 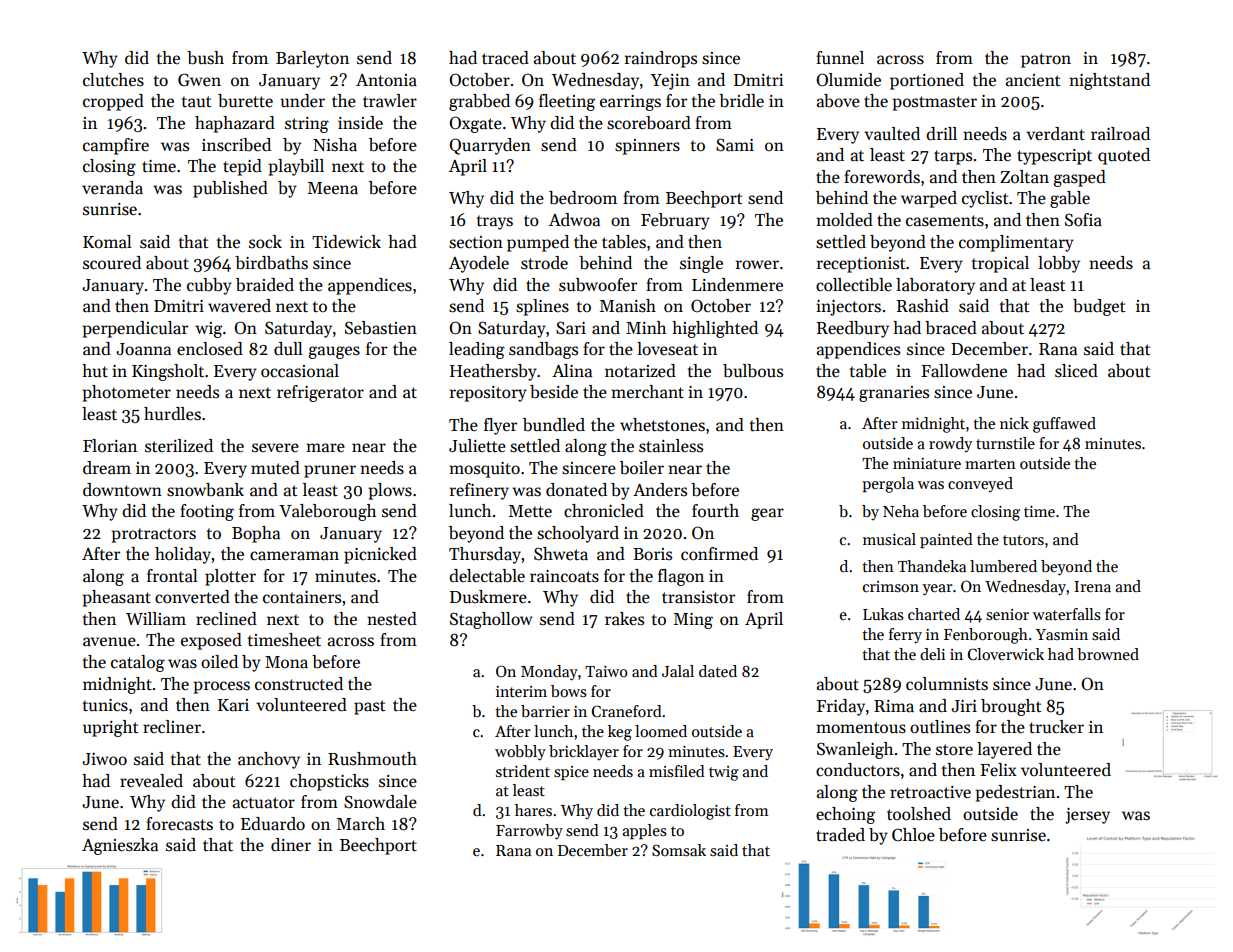 What do you see at coordinates (209, 286) in the screenshot?
I see `cubby` at bounding box center [209, 286].
